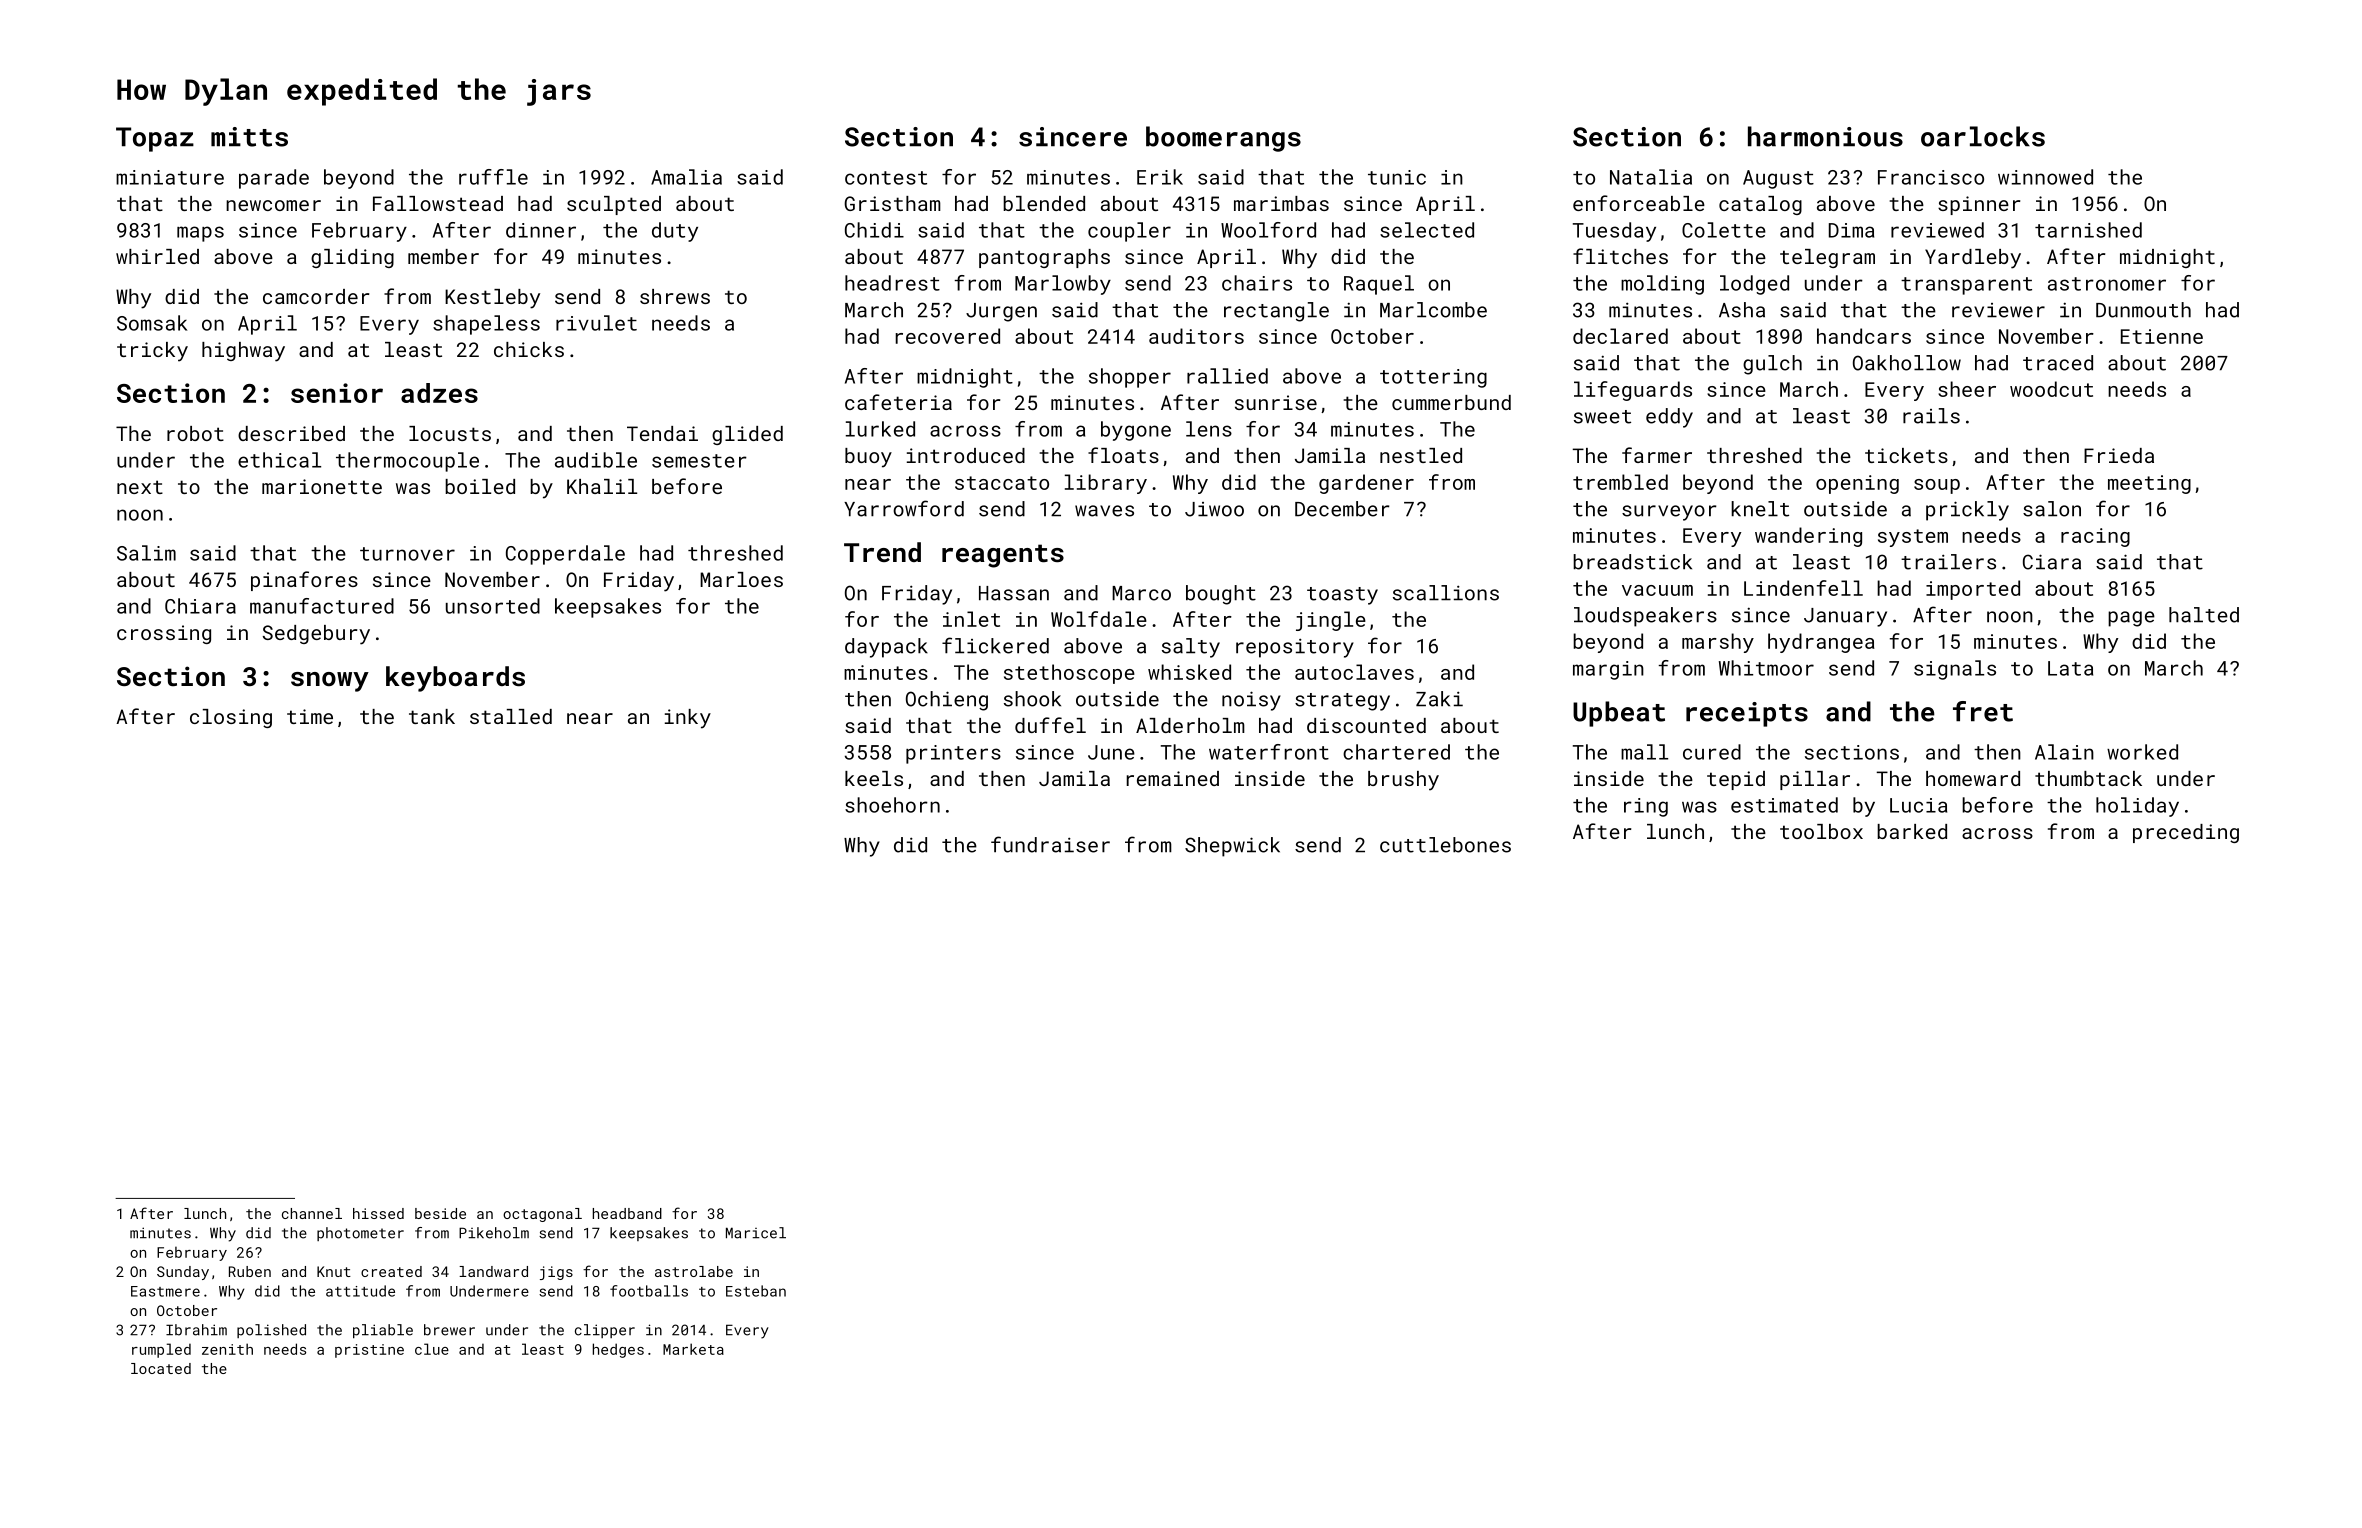  Describe the element at coordinates (2045, 177) in the screenshot. I see `winnowed` at that location.
